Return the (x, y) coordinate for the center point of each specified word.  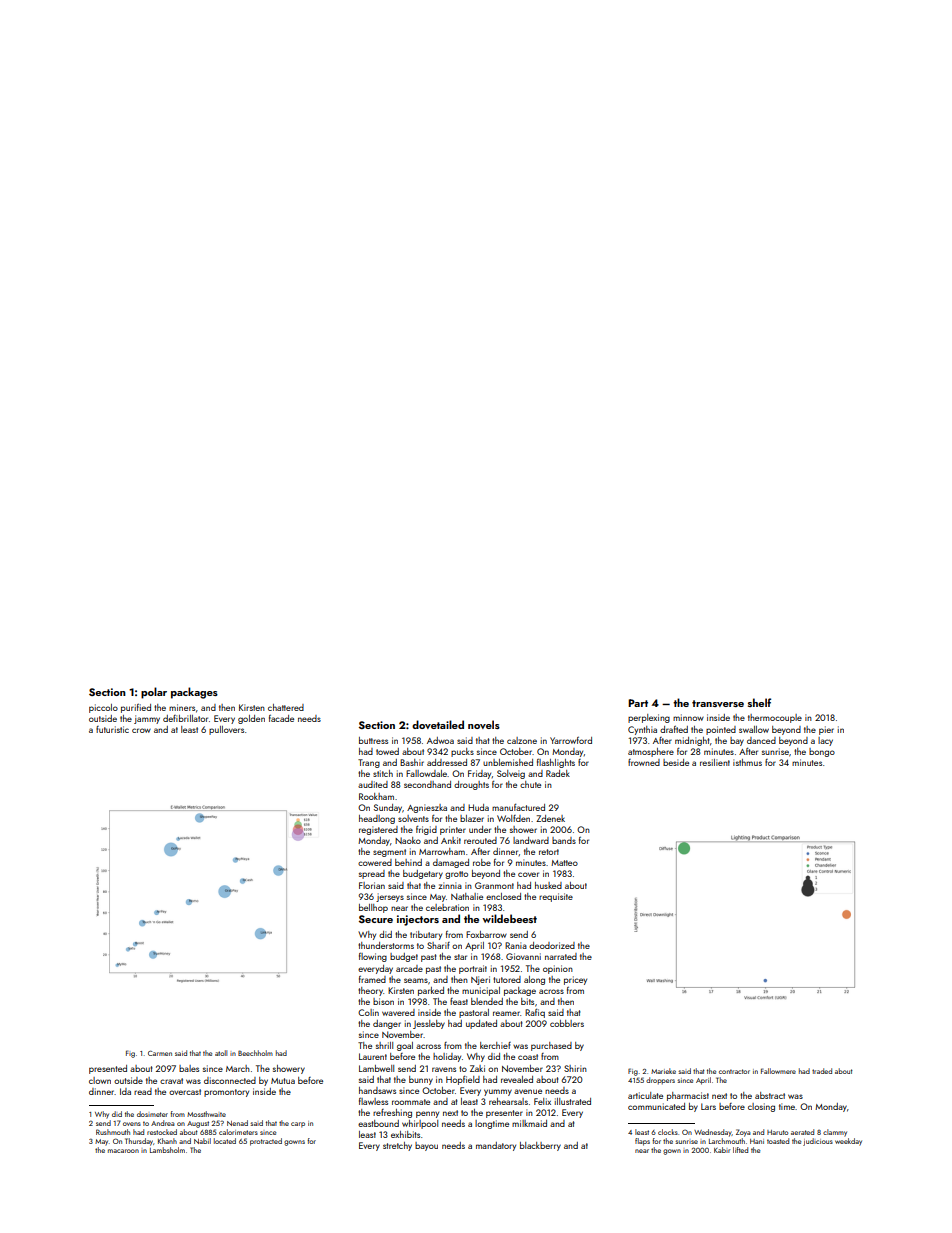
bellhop (373, 908)
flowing (373, 957)
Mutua (283, 1081)
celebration (447, 907)
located (225, 1141)
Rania (516, 945)
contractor (734, 1071)
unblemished (508, 762)
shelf (759, 702)
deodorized (552, 945)
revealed (517, 1079)
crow (141, 730)
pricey (575, 980)
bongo (822, 752)
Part (638, 703)
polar (154, 693)
